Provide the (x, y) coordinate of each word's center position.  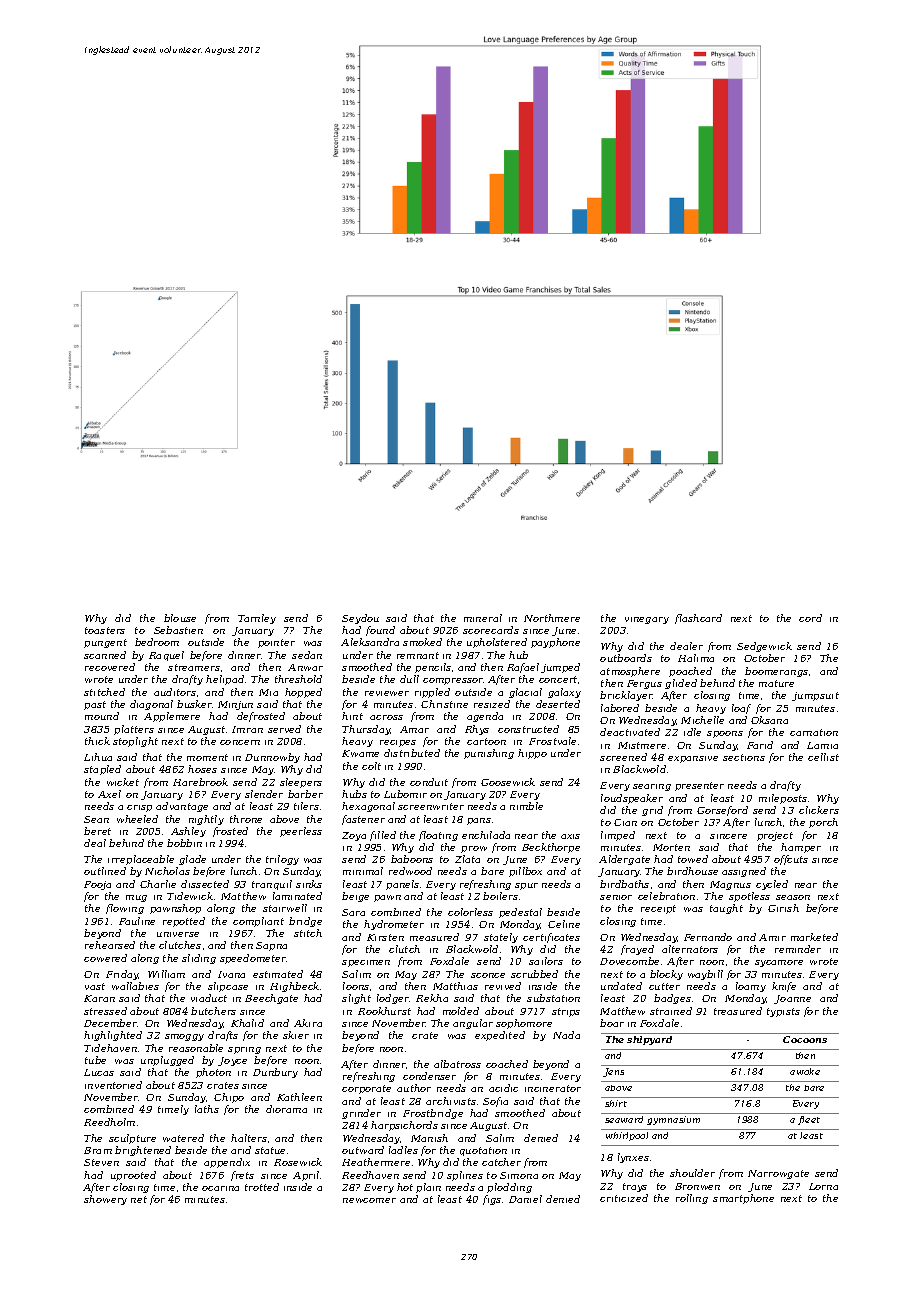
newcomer (369, 1200)
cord (810, 618)
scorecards (491, 630)
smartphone (743, 1199)
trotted (262, 1187)
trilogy (282, 860)
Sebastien (178, 630)
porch (823, 823)
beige (355, 897)
